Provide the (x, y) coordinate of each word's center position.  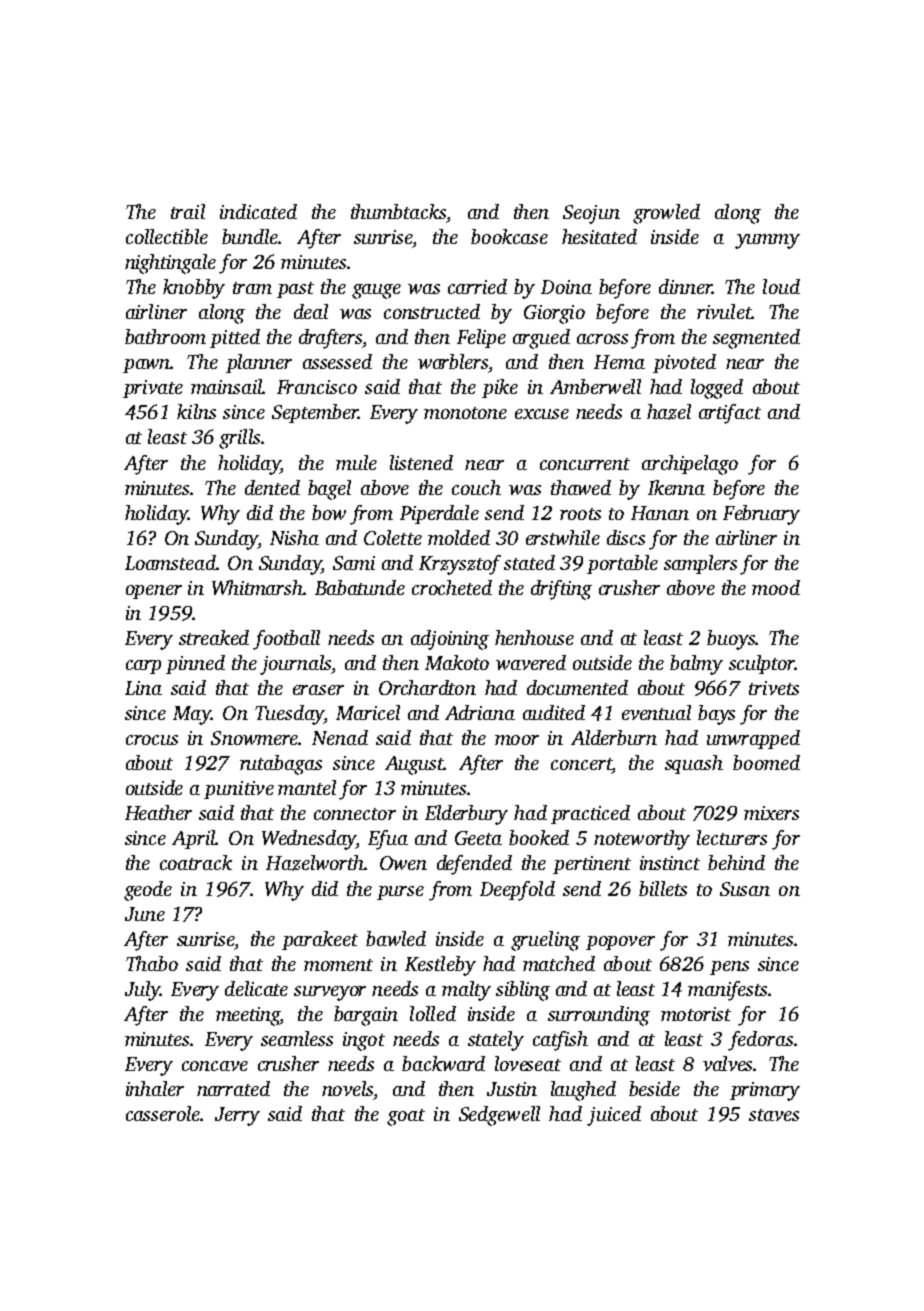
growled (666, 214)
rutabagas (281, 765)
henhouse (534, 637)
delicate (256, 988)
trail (188, 211)
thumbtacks (398, 211)
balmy (696, 665)
